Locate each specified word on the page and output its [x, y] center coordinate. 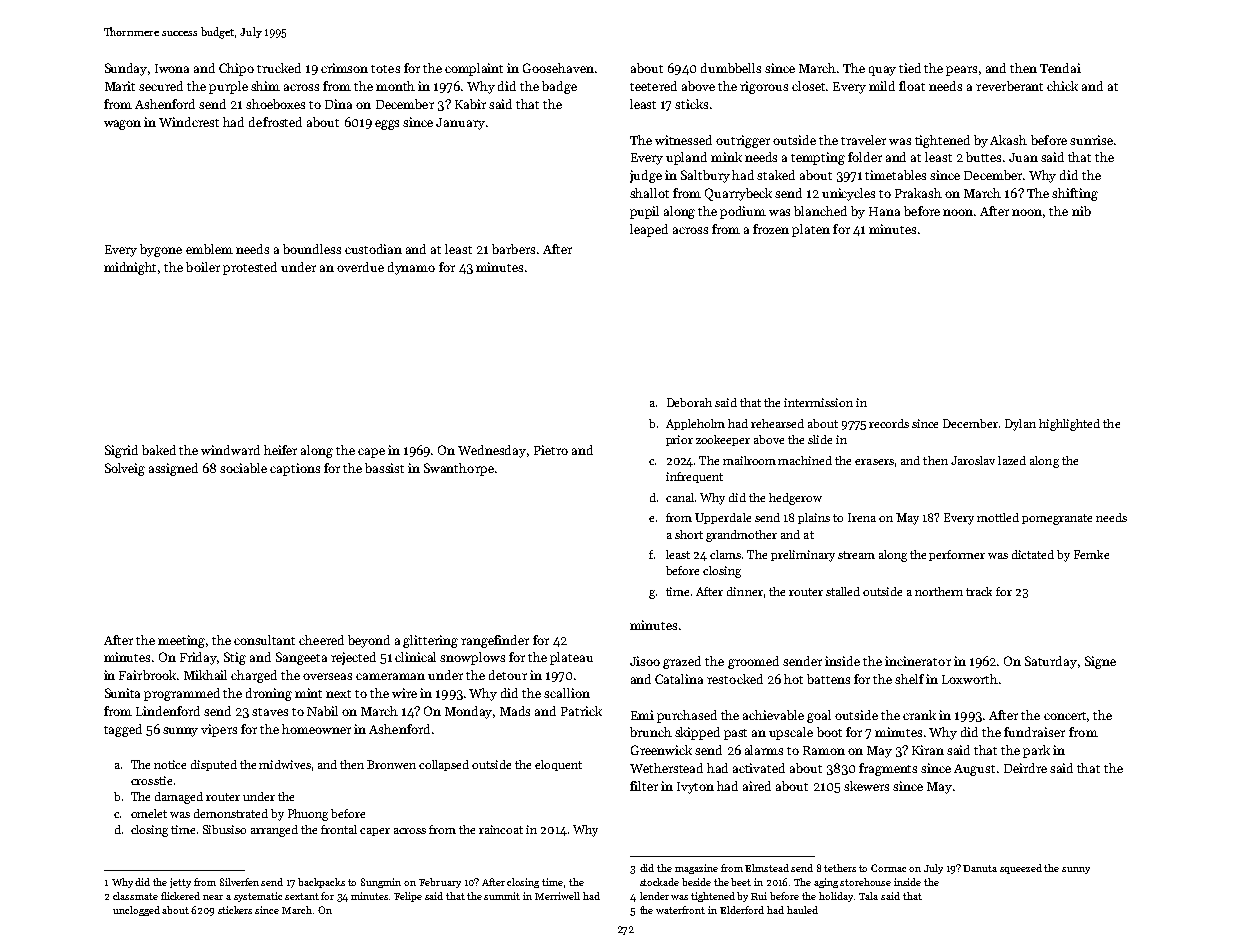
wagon [122, 125]
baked [159, 450]
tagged [123, 730]
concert [1065, 716]
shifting [1075, 194]
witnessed [683, 140]
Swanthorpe [459, 469]
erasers [874, 462]
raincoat [501, 829]
